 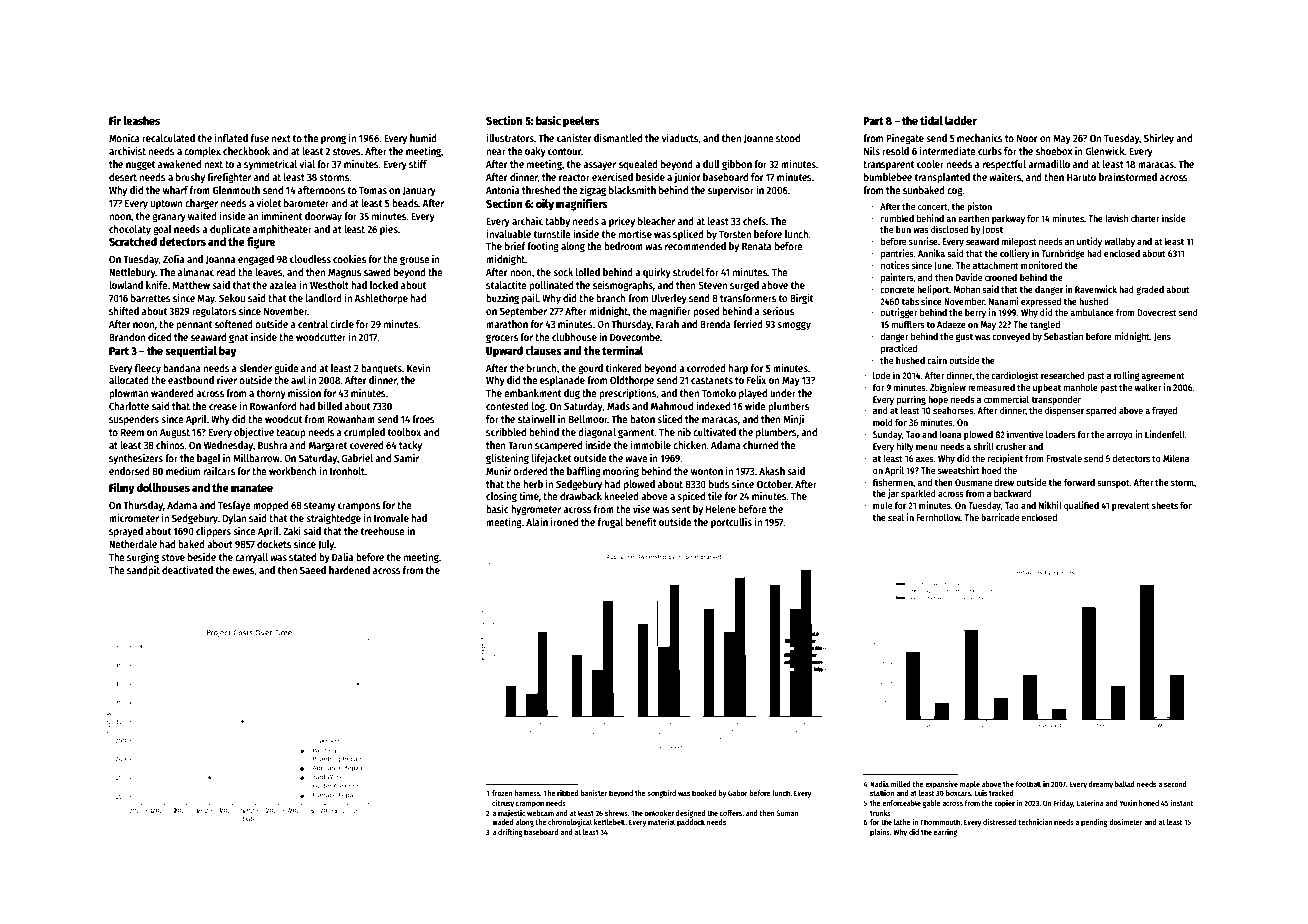 I want to click on Shirley, so click(x=1159, y=139).
